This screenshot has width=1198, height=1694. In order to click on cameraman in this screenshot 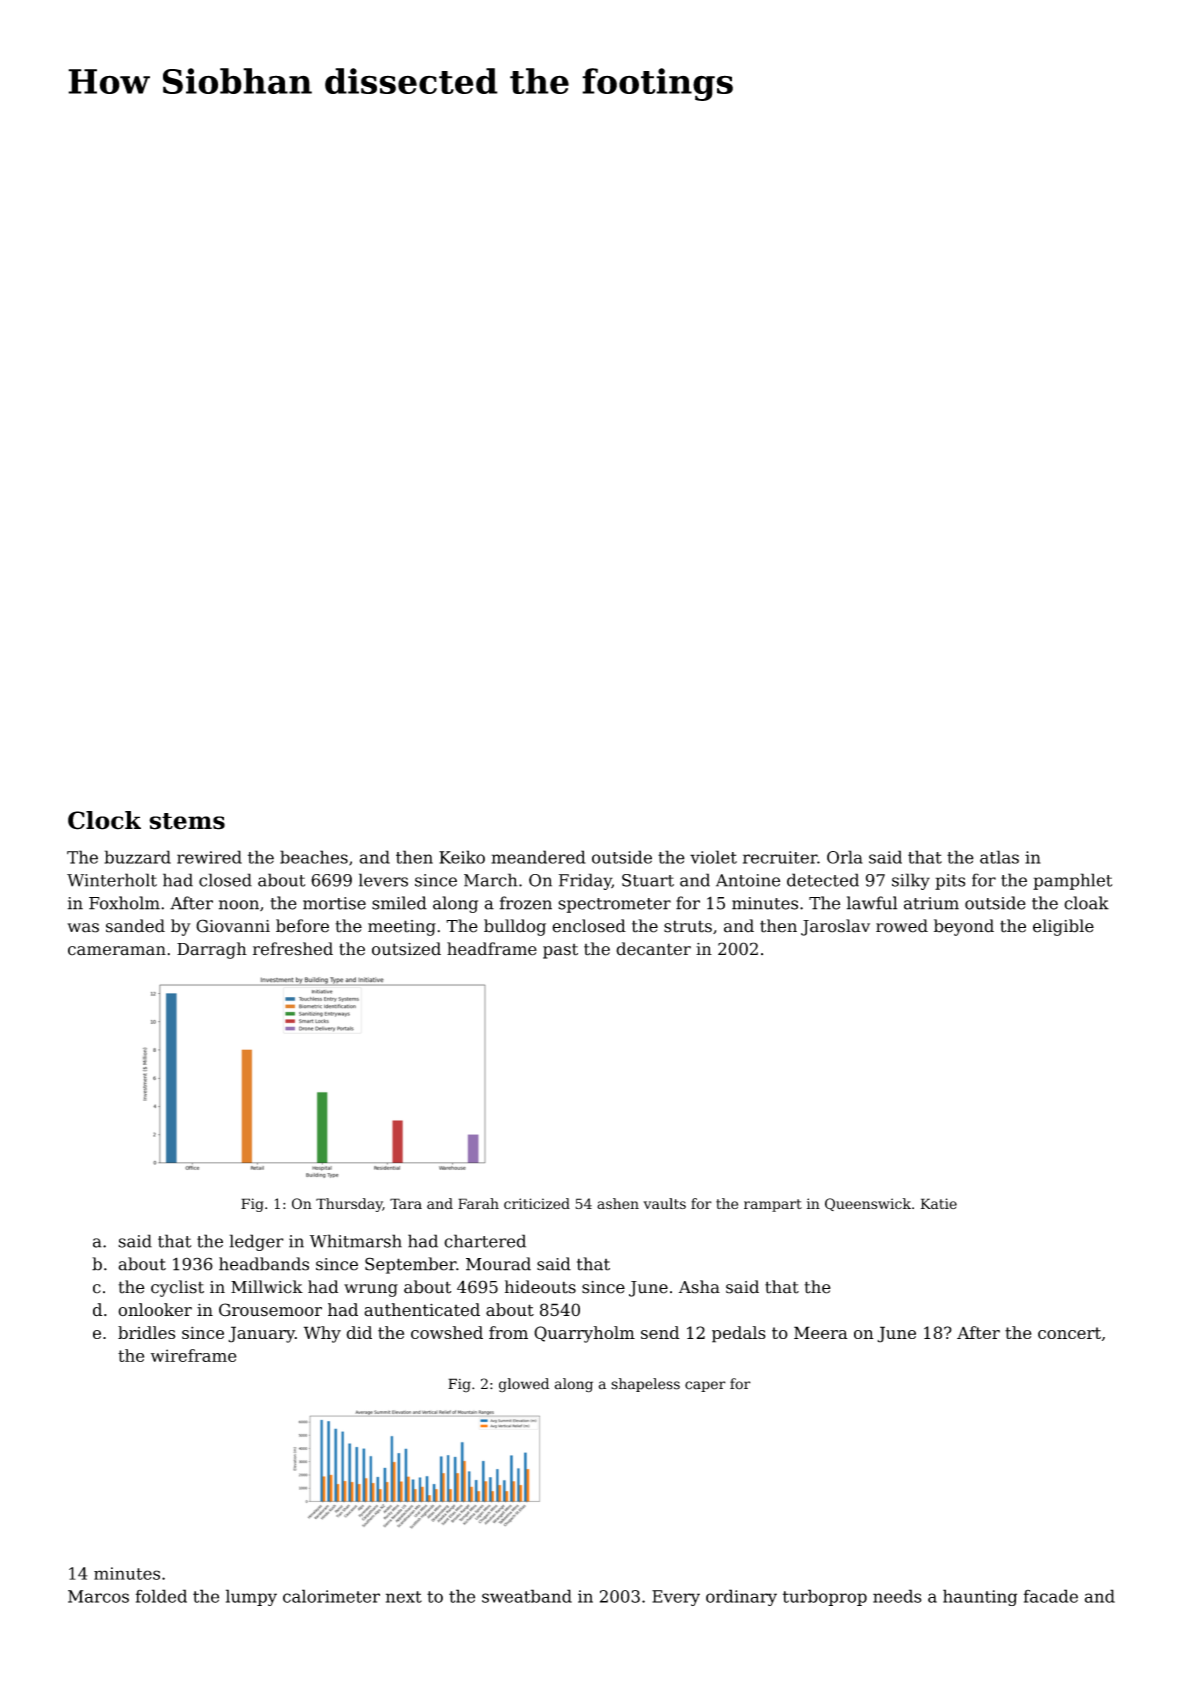, I will do `click(117, 951)`.
